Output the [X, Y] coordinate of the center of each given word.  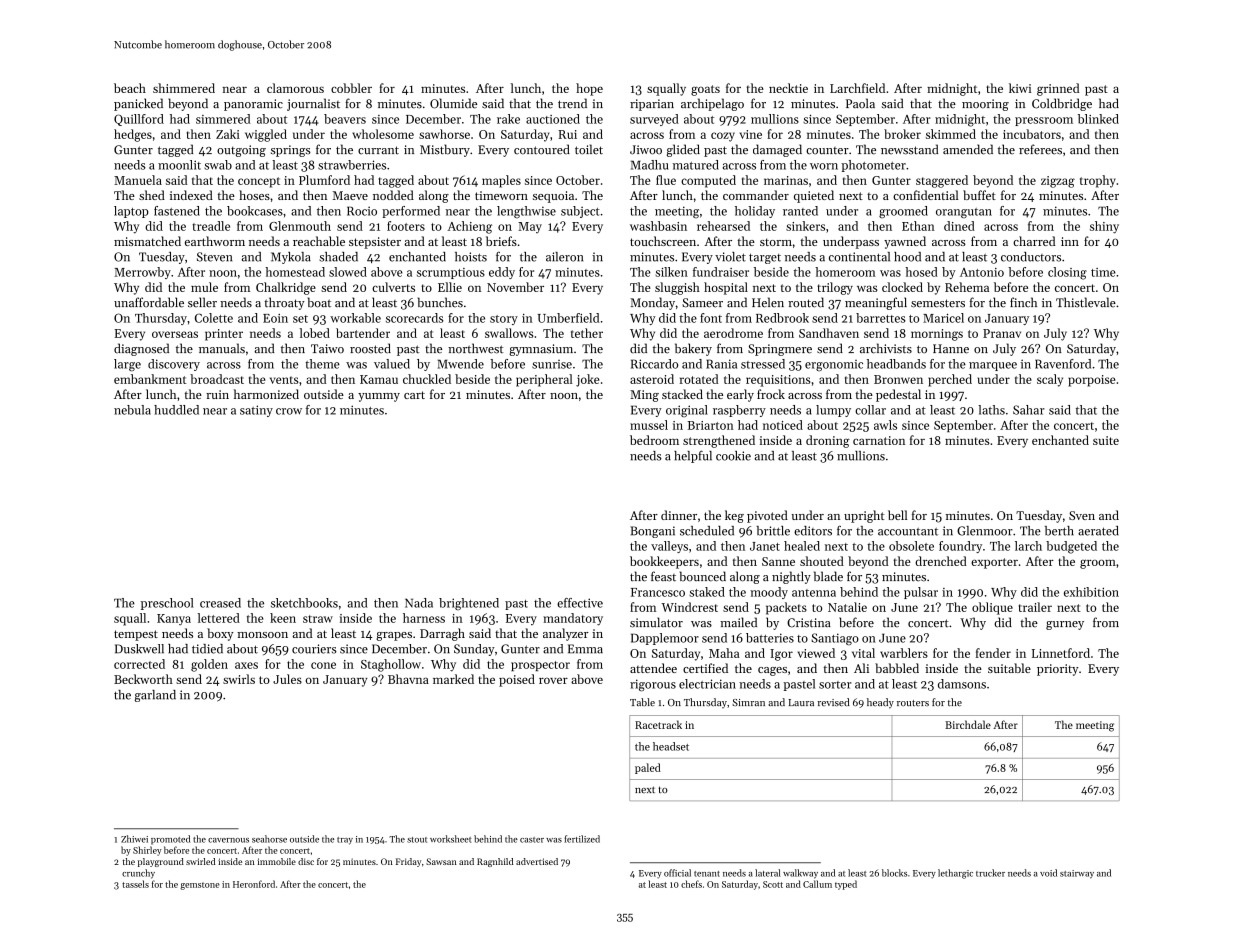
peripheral [544, 380]
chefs [691, 884]
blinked [1098, 119]
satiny [256, 411]
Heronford [254, 884]
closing [1067, 273]
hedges [133, 135]
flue [666, 180]
